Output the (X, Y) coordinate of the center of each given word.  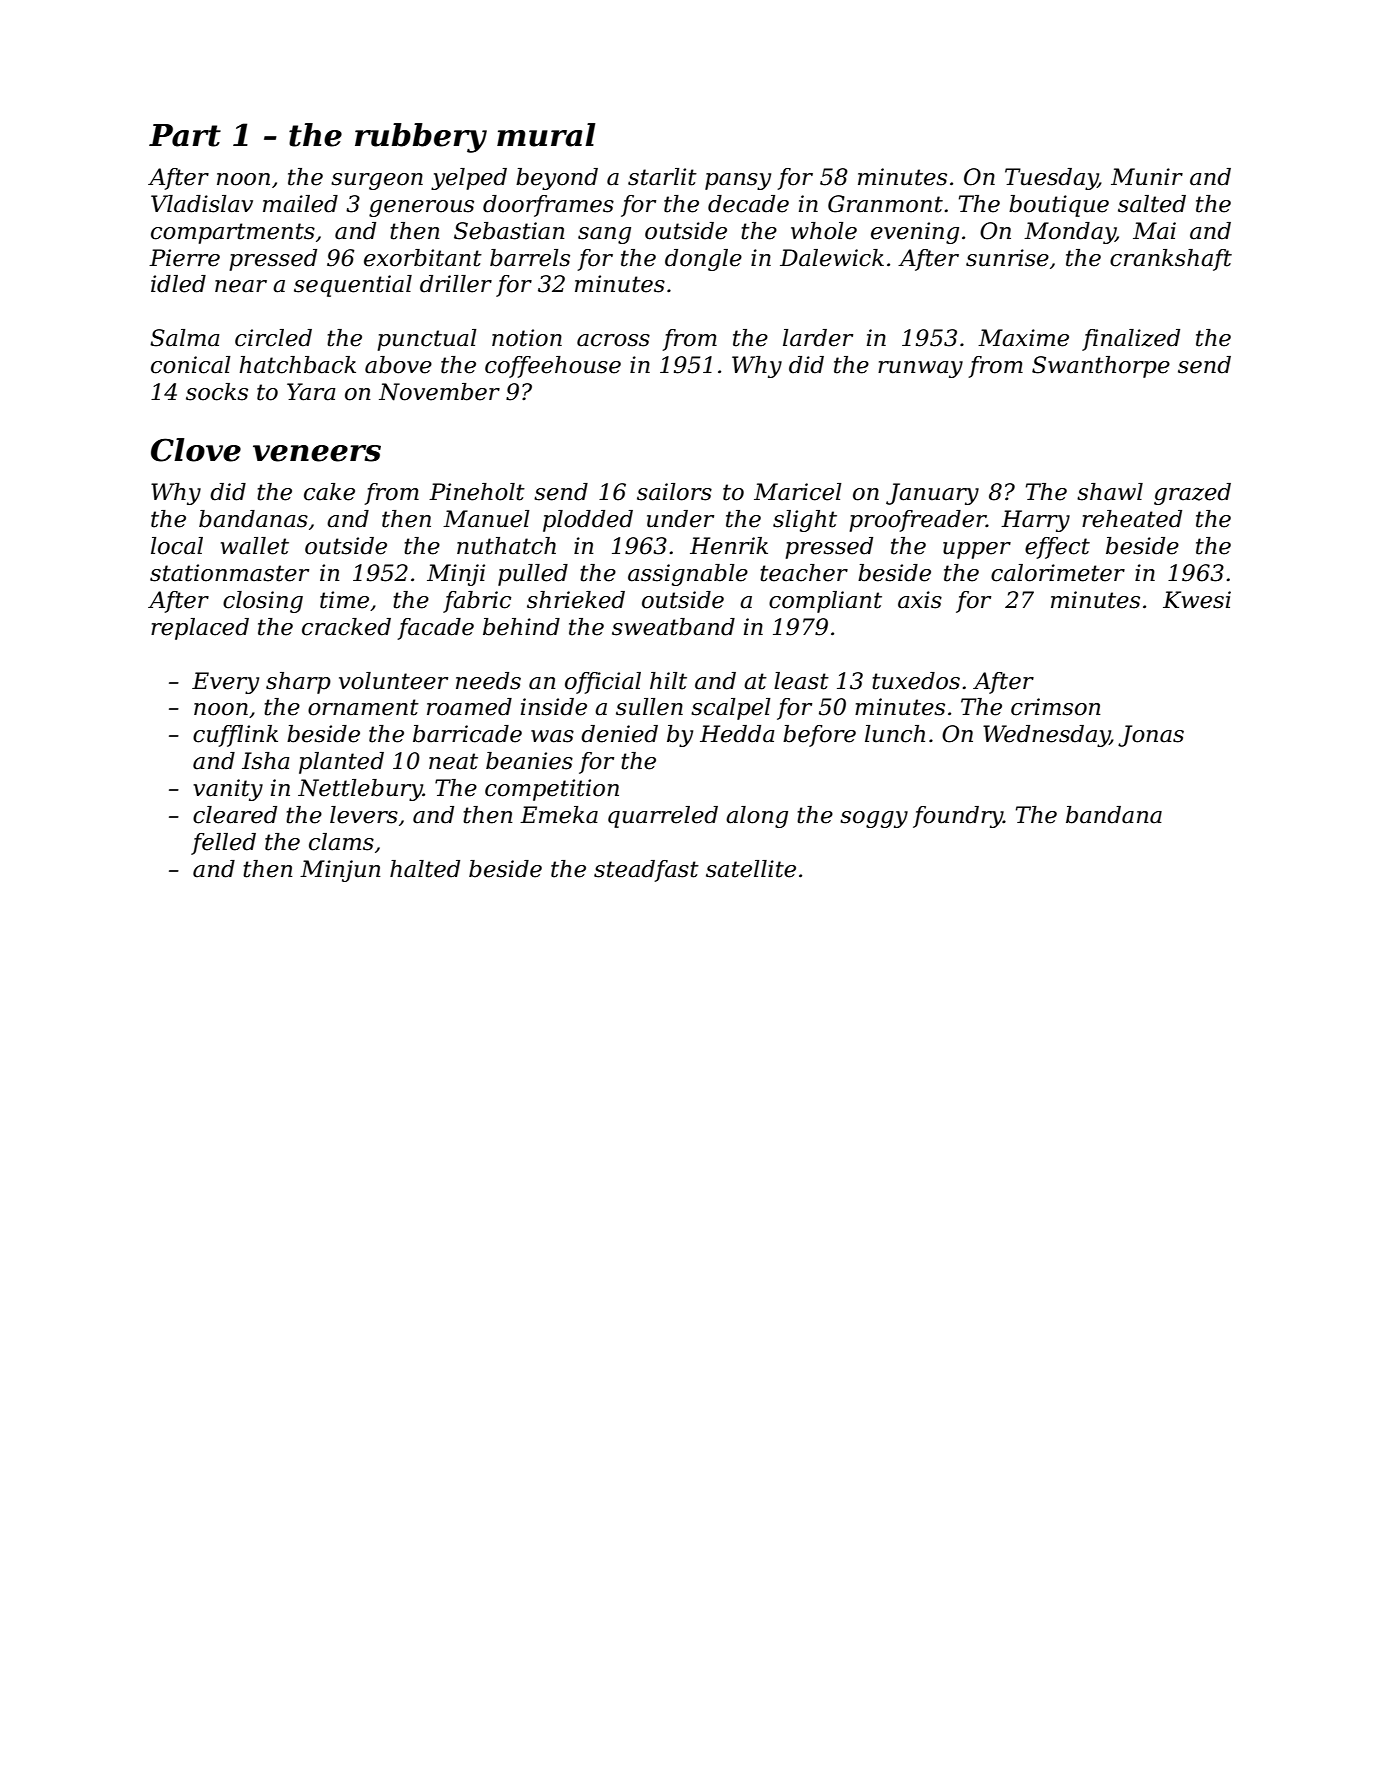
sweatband (673, 627)
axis (920, 600)
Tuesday (1051, 179)
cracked (346, 627)
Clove (196, 450)
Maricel (798, 492)
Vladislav (202, 204)
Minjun (340, 871)
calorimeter (1058, 573)
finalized (1131, 340)
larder (818, 338)
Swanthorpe (1101, 367)
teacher (804, 573)
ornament (363, 707)
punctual (427, 340)
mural (546, 135)
